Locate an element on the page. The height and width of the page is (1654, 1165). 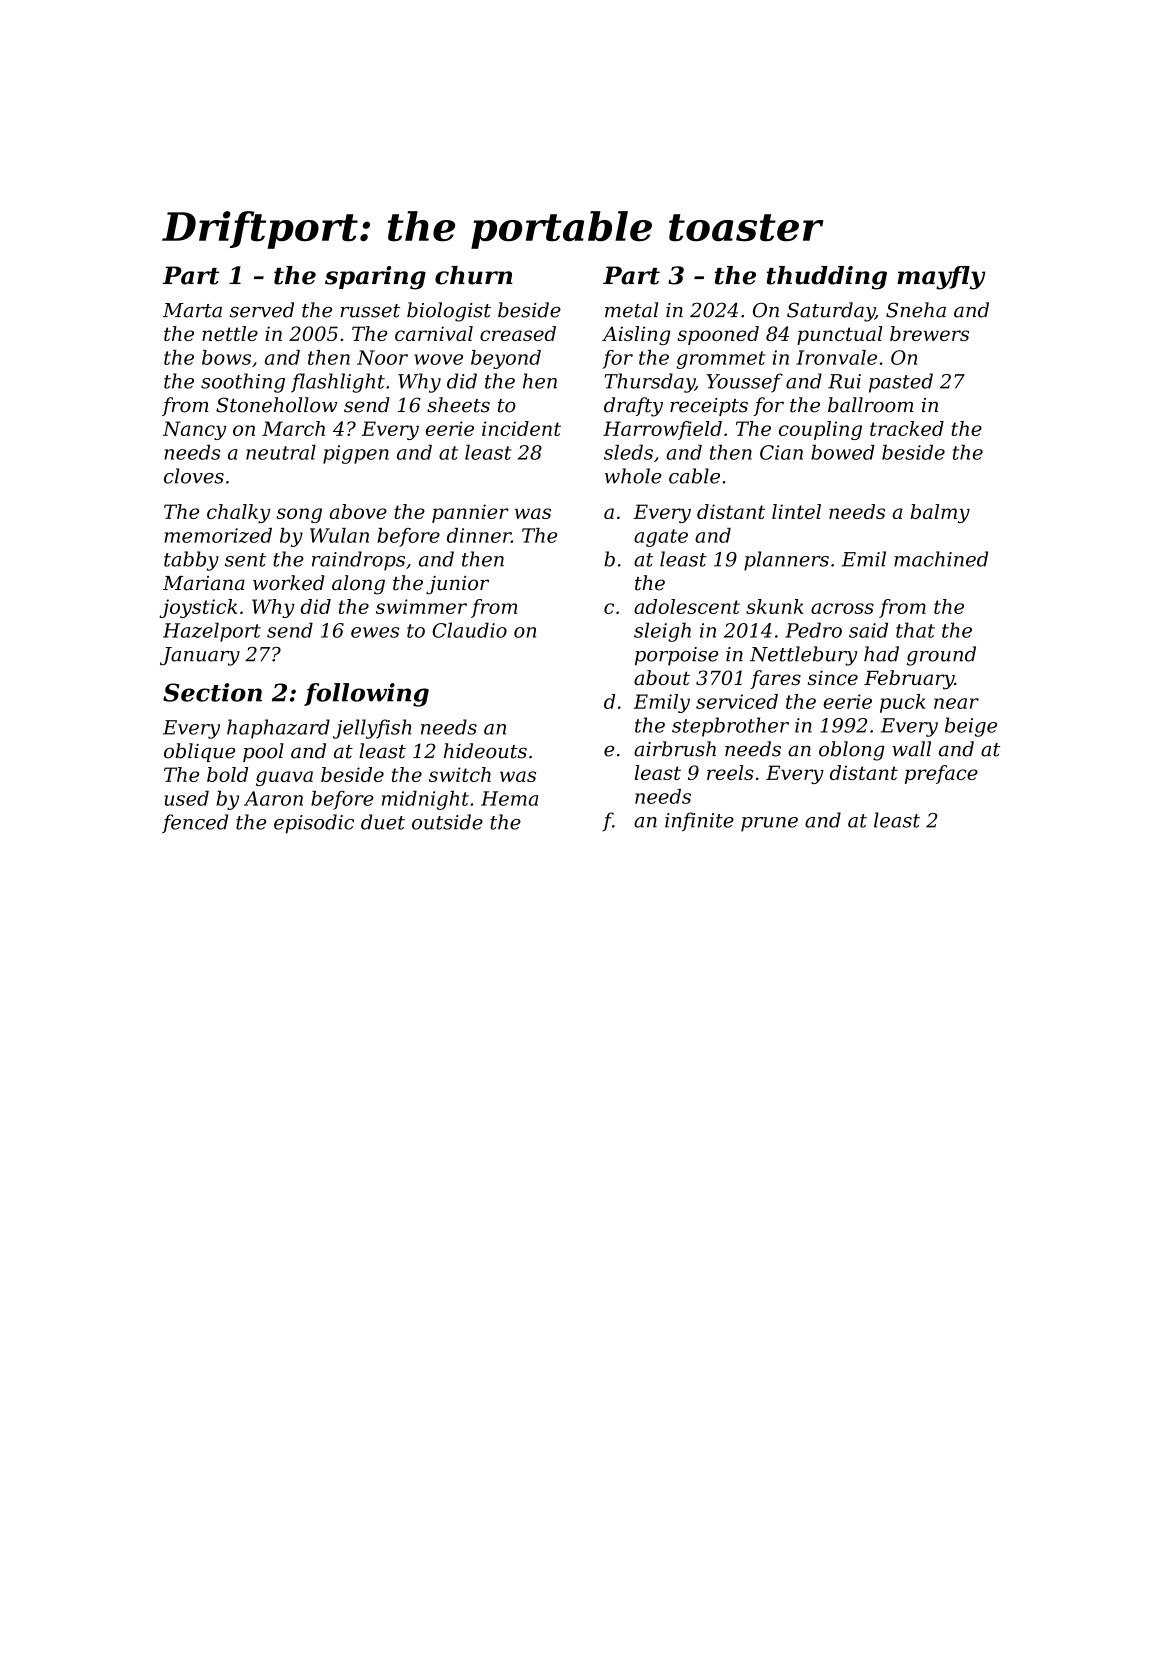
used is located at coordinates (187, 798).
